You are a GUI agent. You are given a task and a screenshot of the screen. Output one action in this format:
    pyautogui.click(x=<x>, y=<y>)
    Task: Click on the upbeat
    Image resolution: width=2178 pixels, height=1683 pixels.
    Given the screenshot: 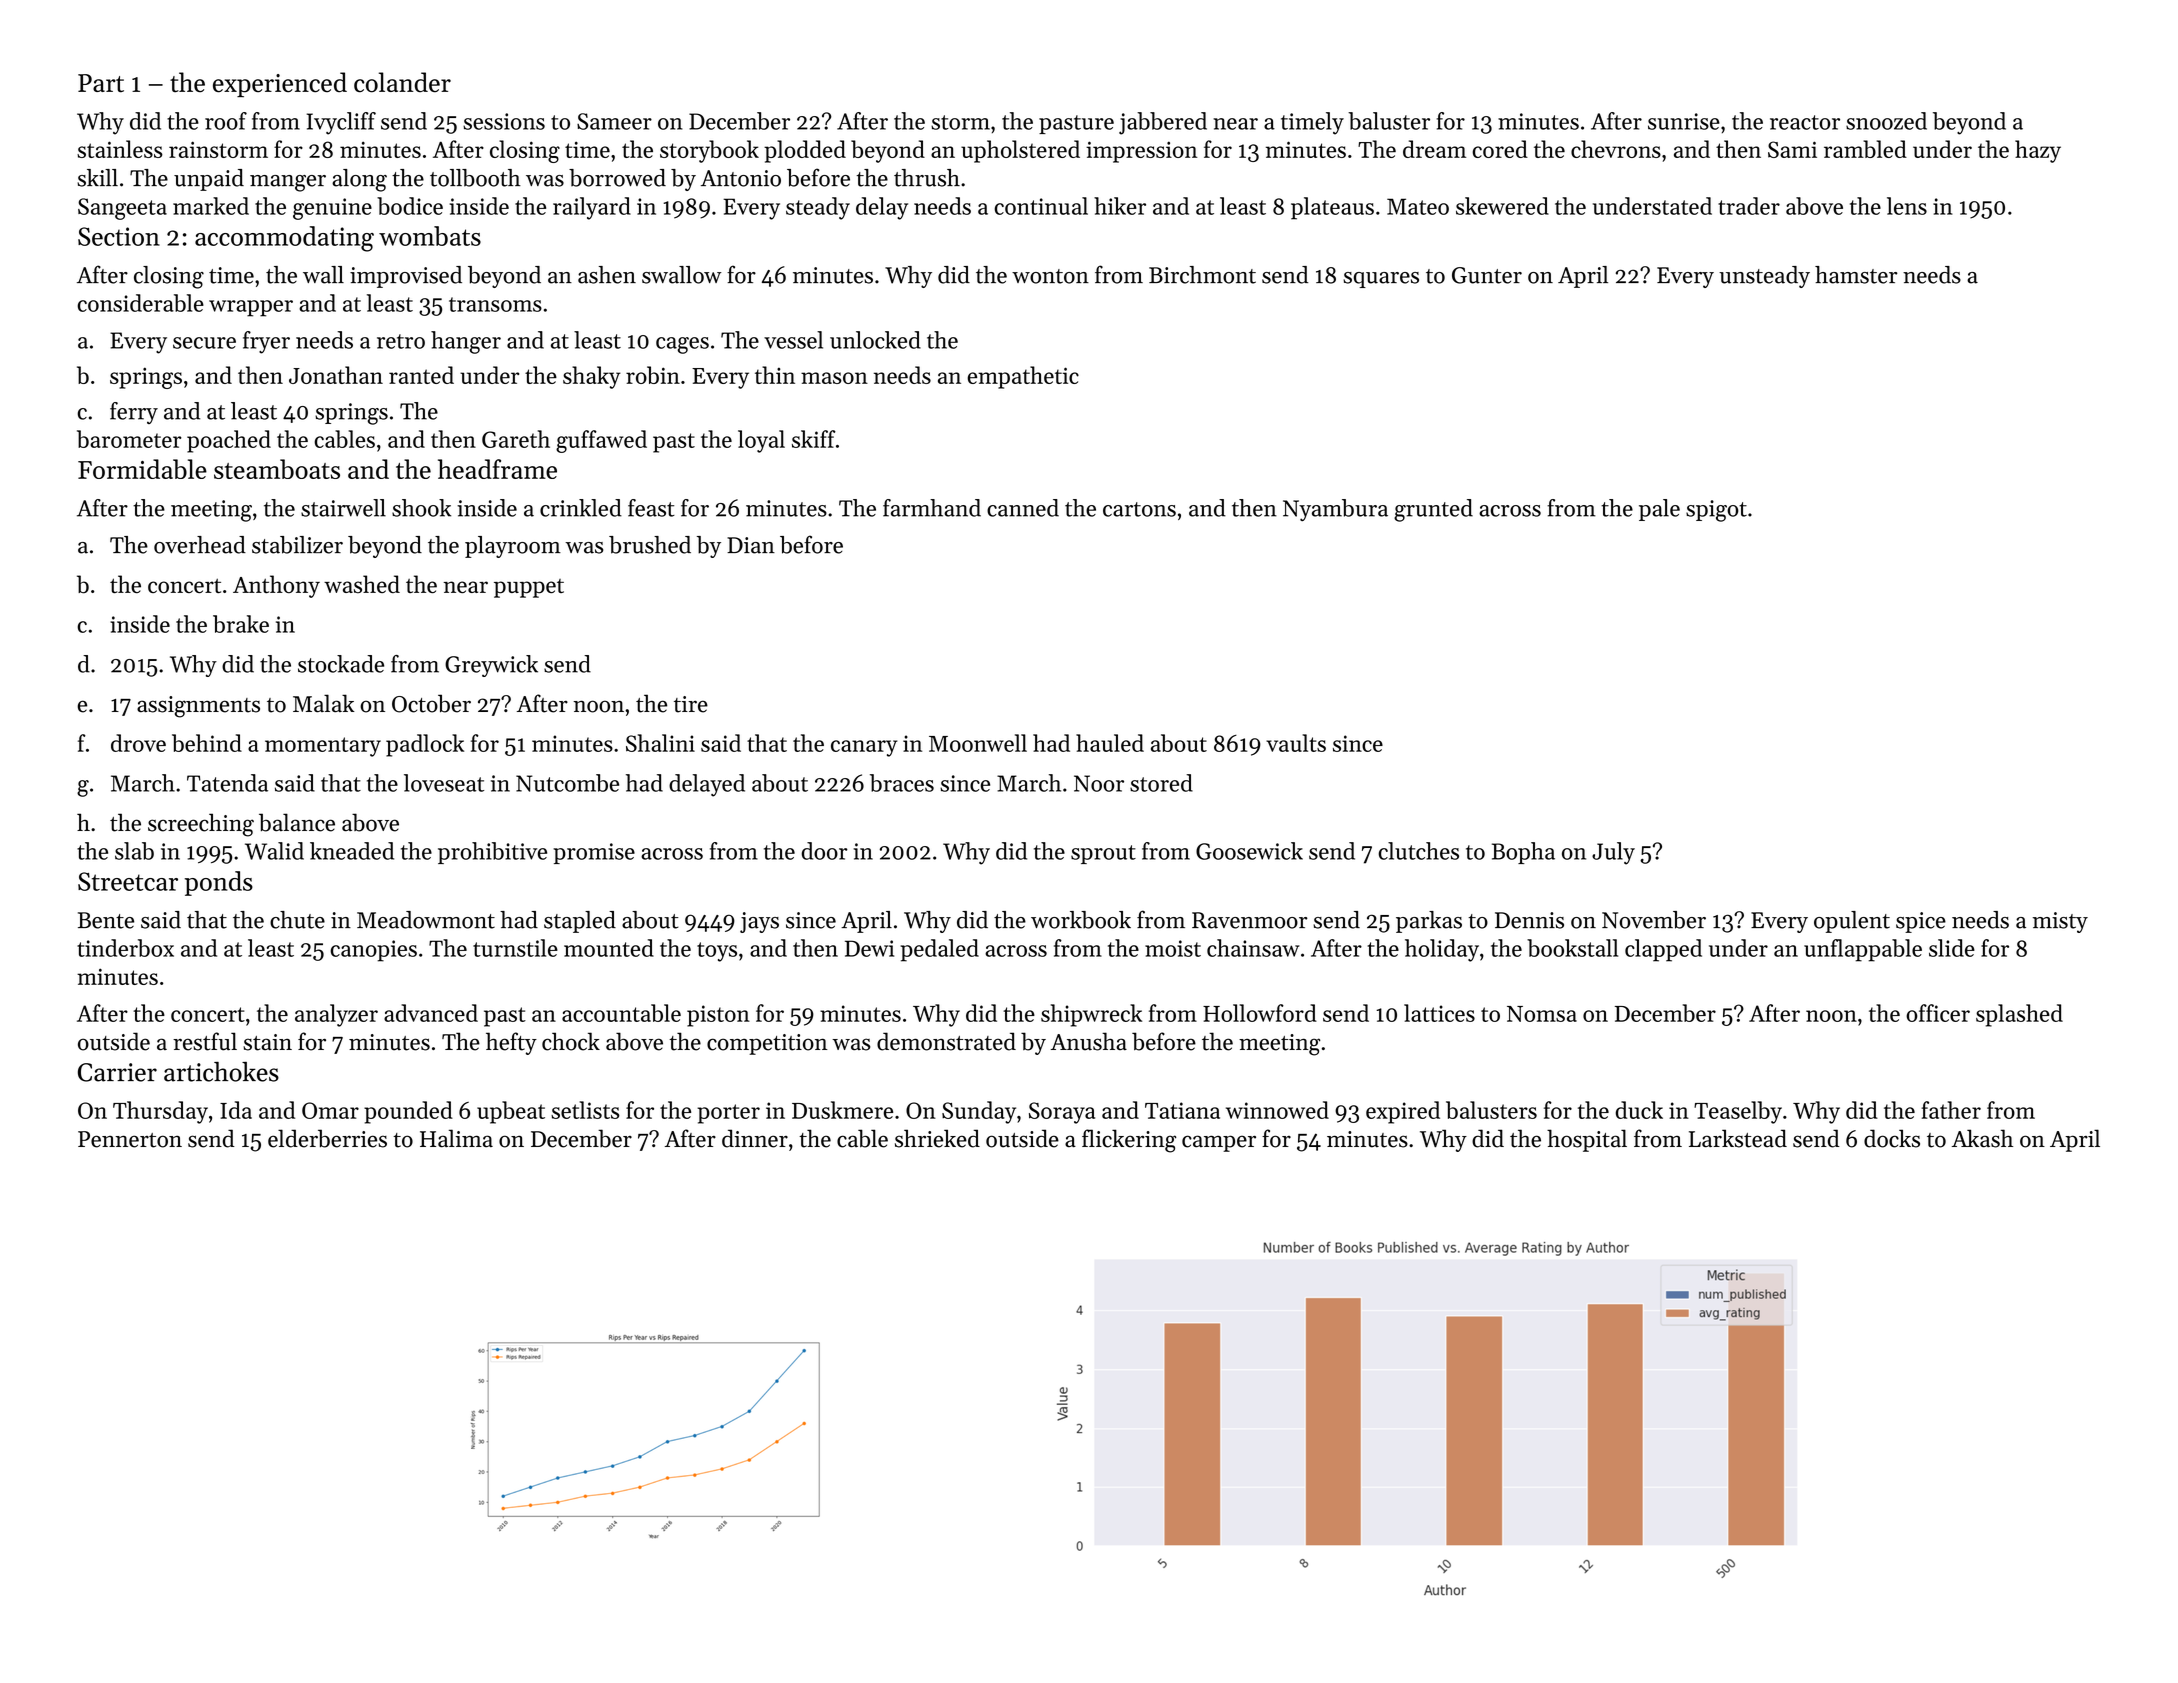 What is the action you would take?
    pyautogui.click(x=511, y=1112)
